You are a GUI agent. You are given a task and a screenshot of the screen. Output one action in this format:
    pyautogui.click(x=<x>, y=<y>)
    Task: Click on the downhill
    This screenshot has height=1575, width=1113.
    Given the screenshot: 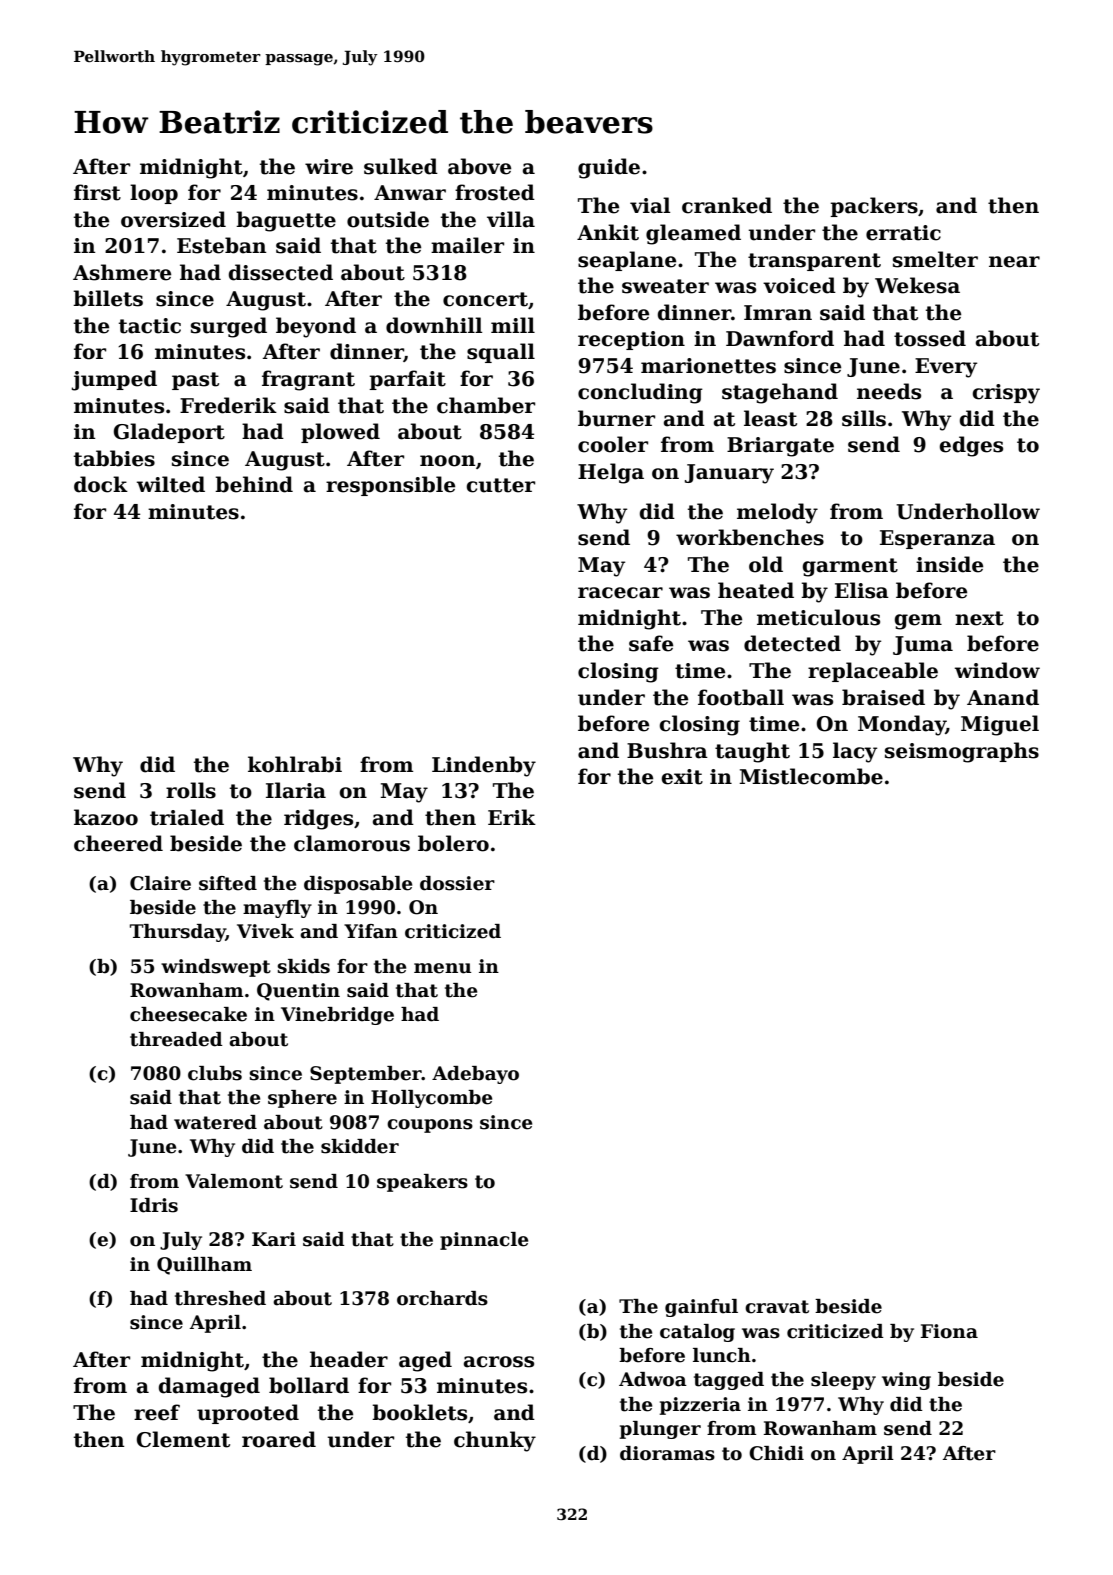 What is the action you would take?
    pyautogui.click(x=434, y=325)
